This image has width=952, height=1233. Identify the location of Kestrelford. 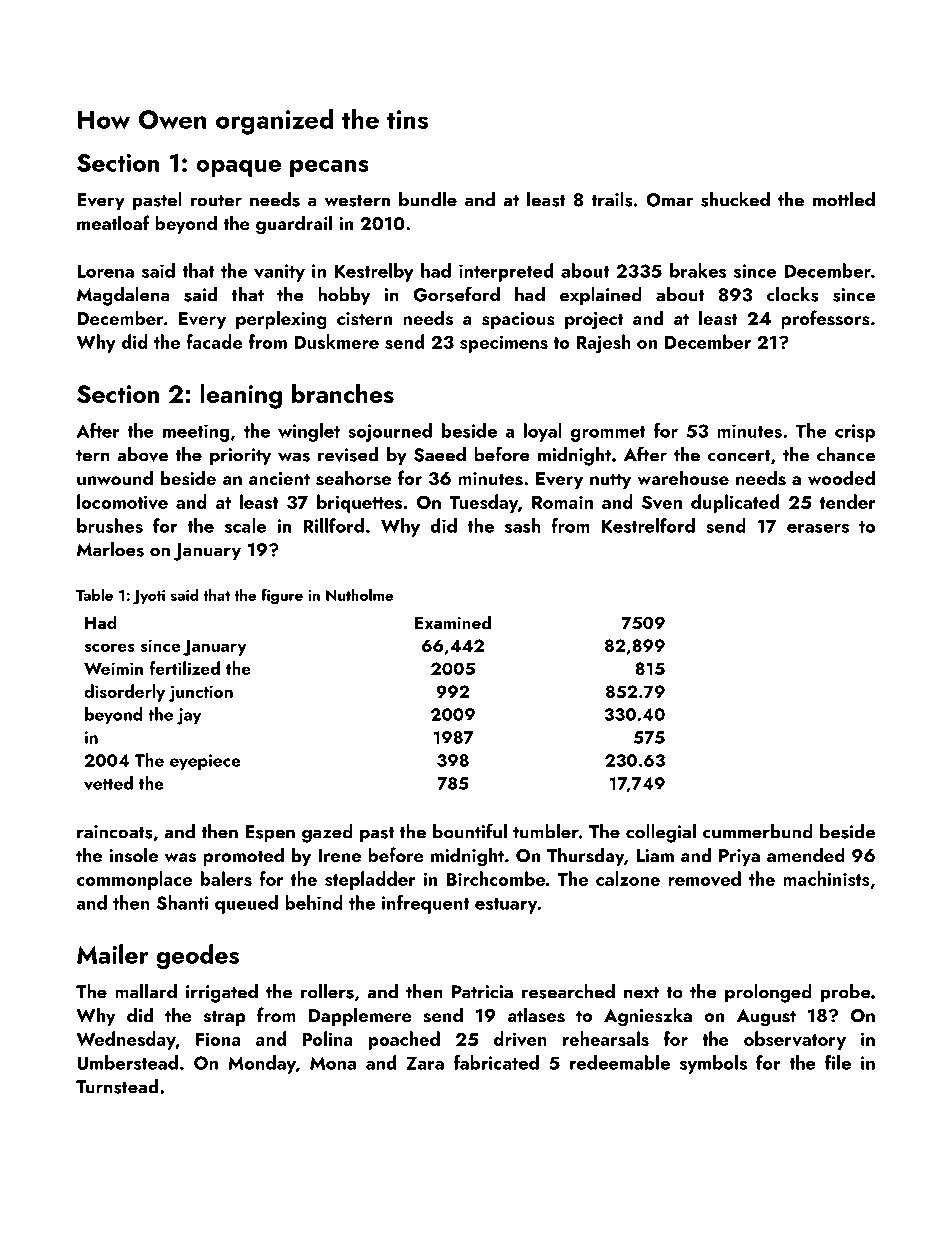
(648, 525).
